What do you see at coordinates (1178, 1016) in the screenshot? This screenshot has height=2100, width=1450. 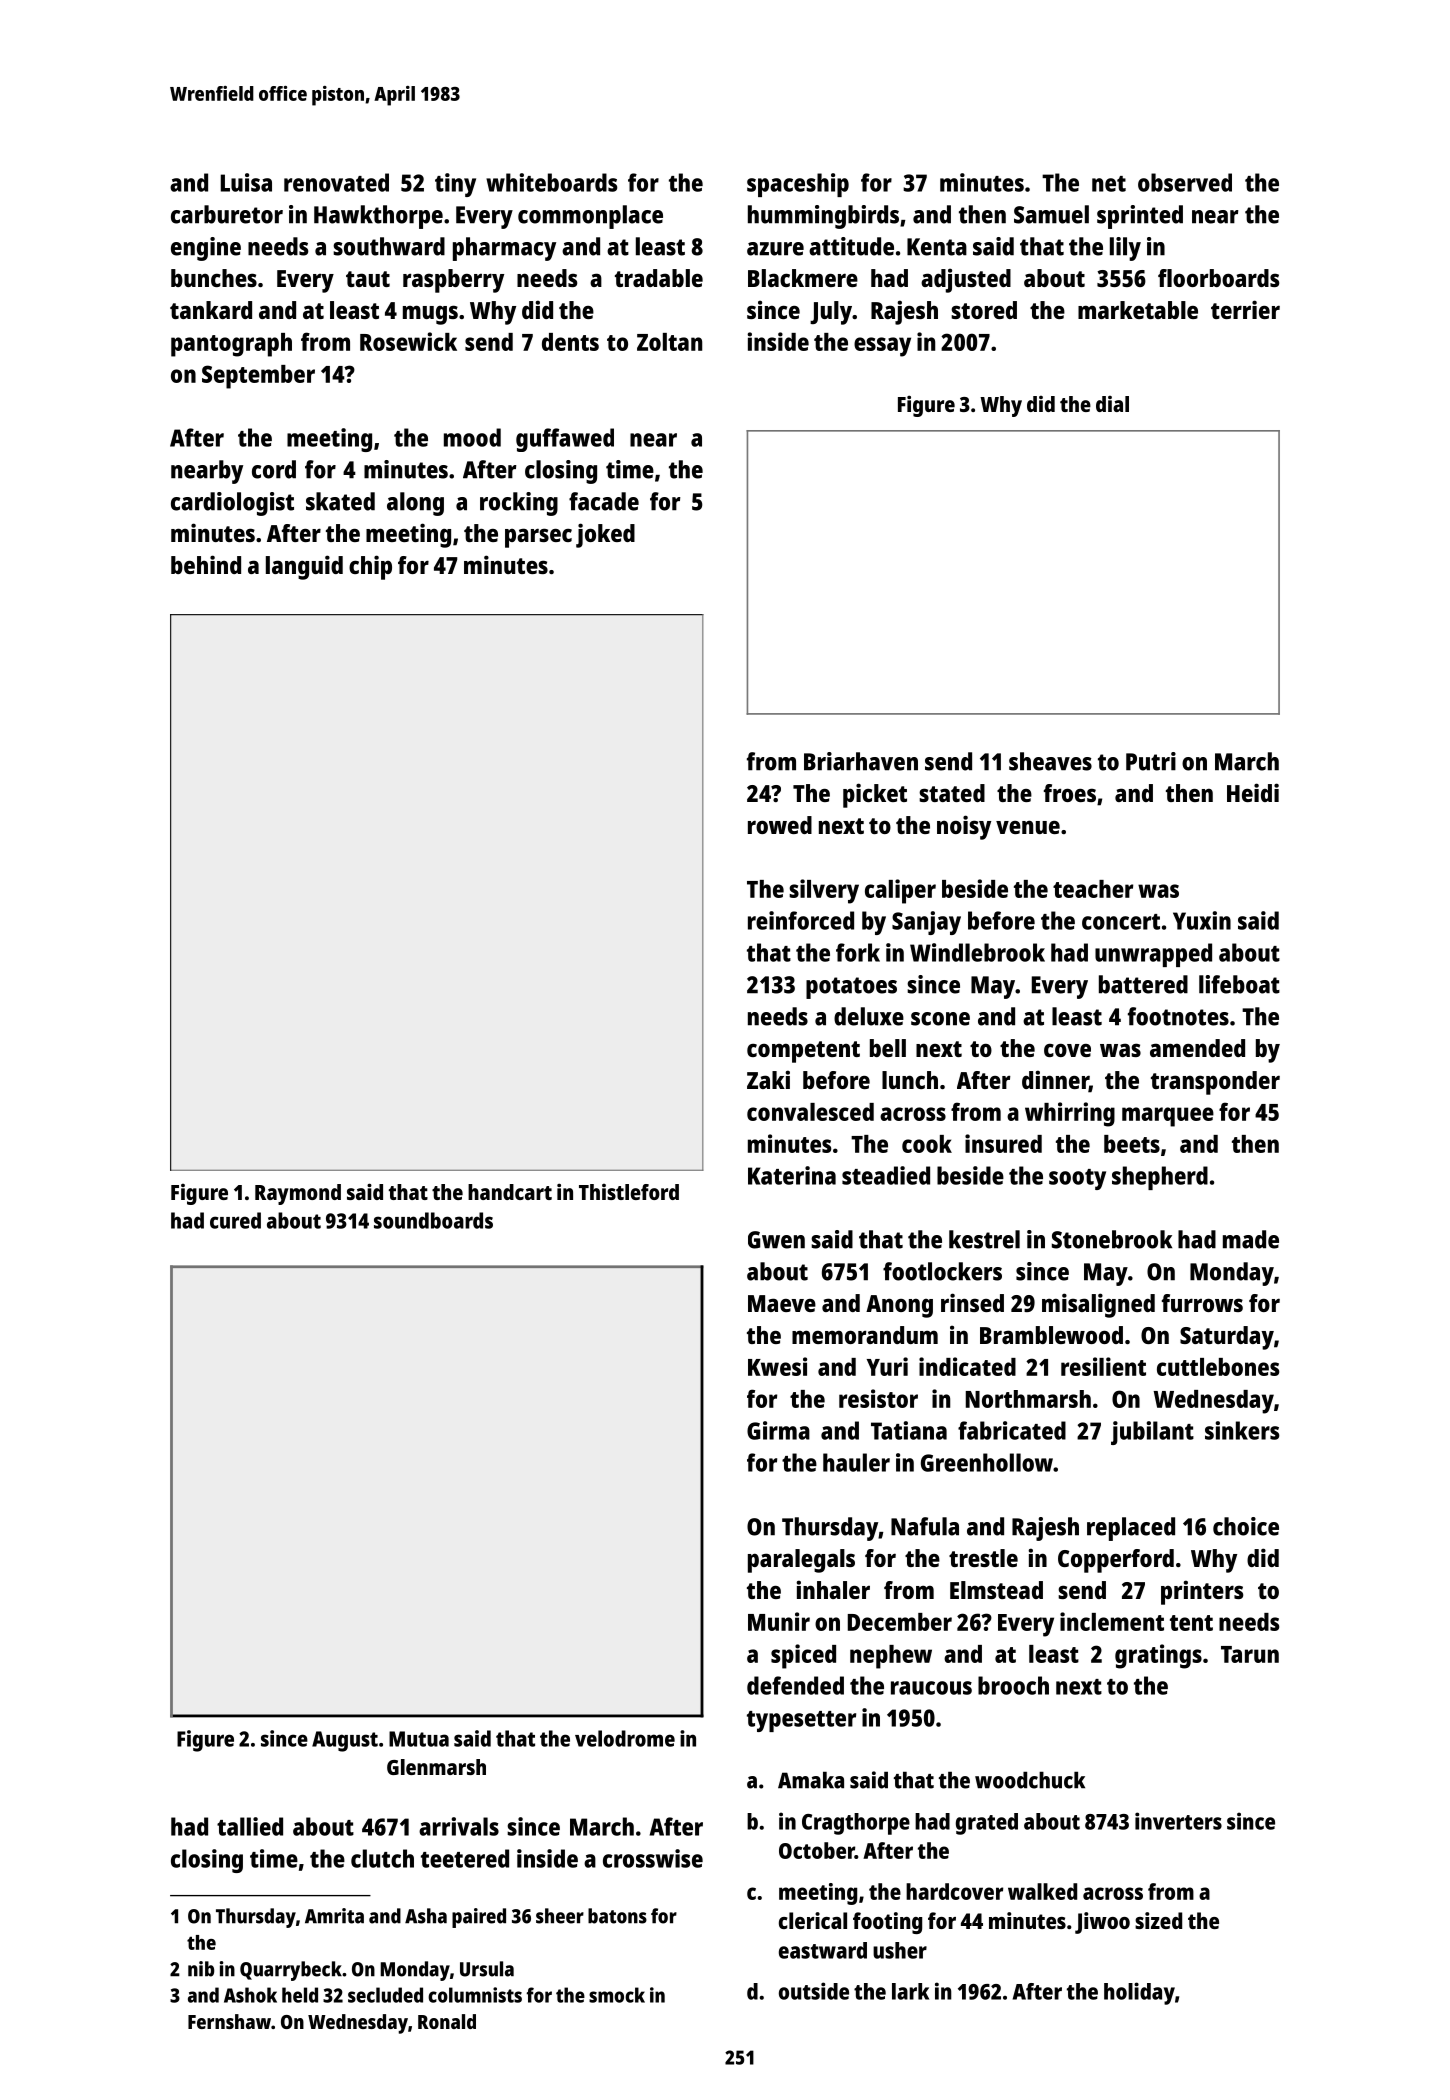 I see `footnotes` at bounding box center [1178, 1016].
